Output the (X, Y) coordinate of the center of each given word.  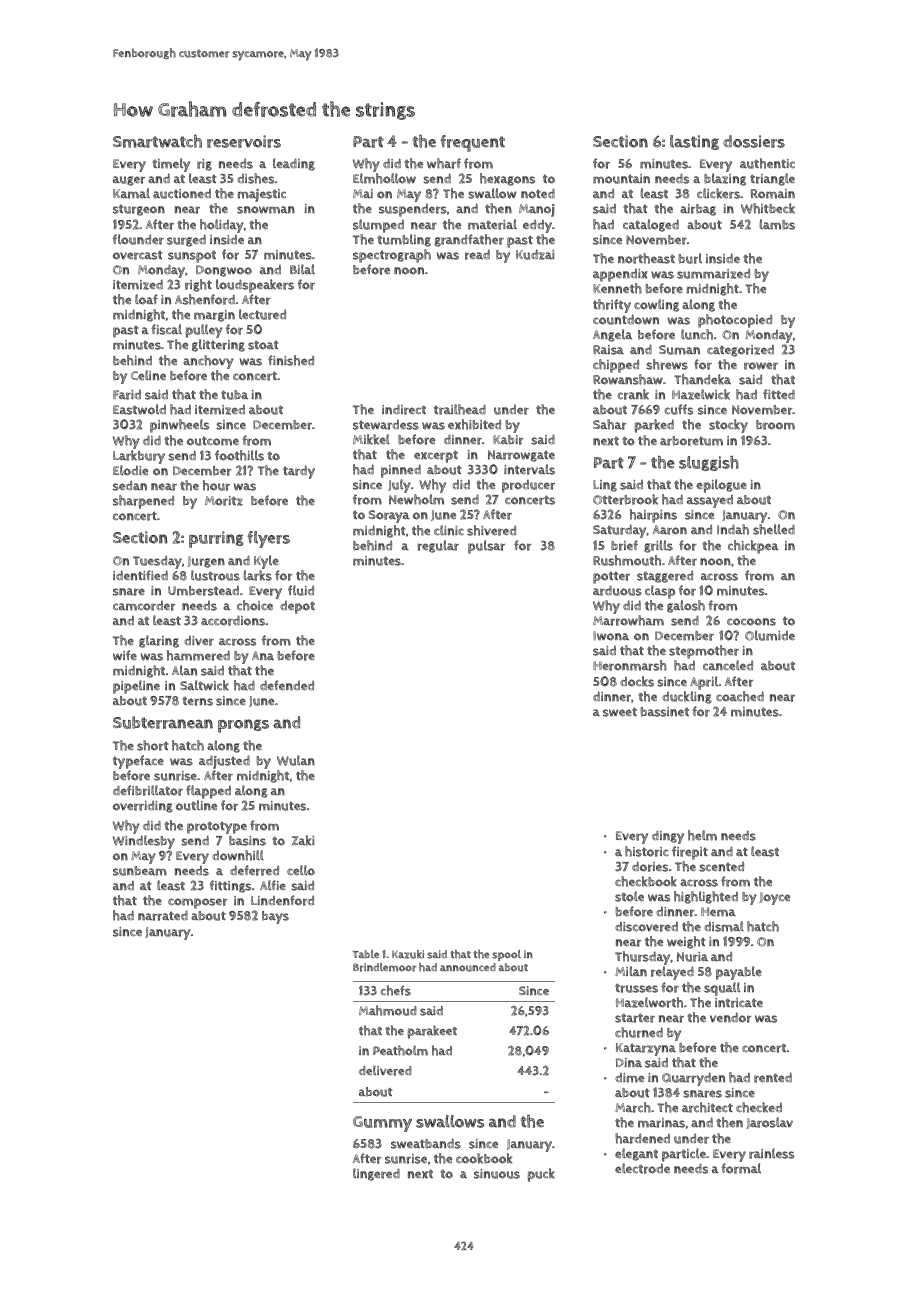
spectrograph (392, 256)
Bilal (302, 269)
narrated (163, 915)
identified (140, 575)
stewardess (386, 425)
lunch (697, 334)
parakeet (432, 1032)
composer (197, 904)
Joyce (774, 898)
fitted (779, 394)
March (633, 1107)
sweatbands (426, 1143)
